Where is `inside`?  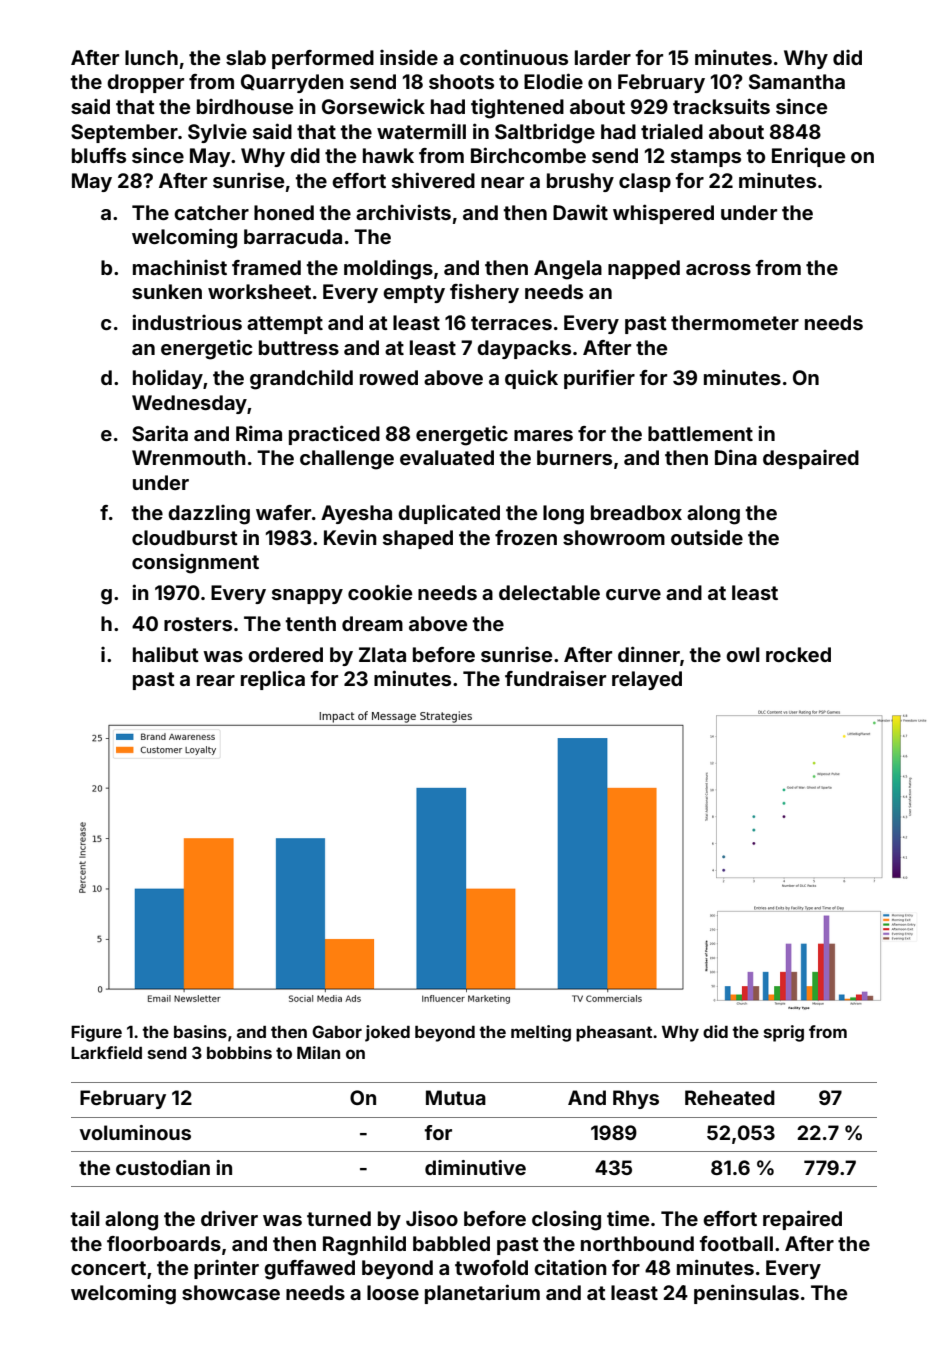 inside is located at coordinates (409, 57).
